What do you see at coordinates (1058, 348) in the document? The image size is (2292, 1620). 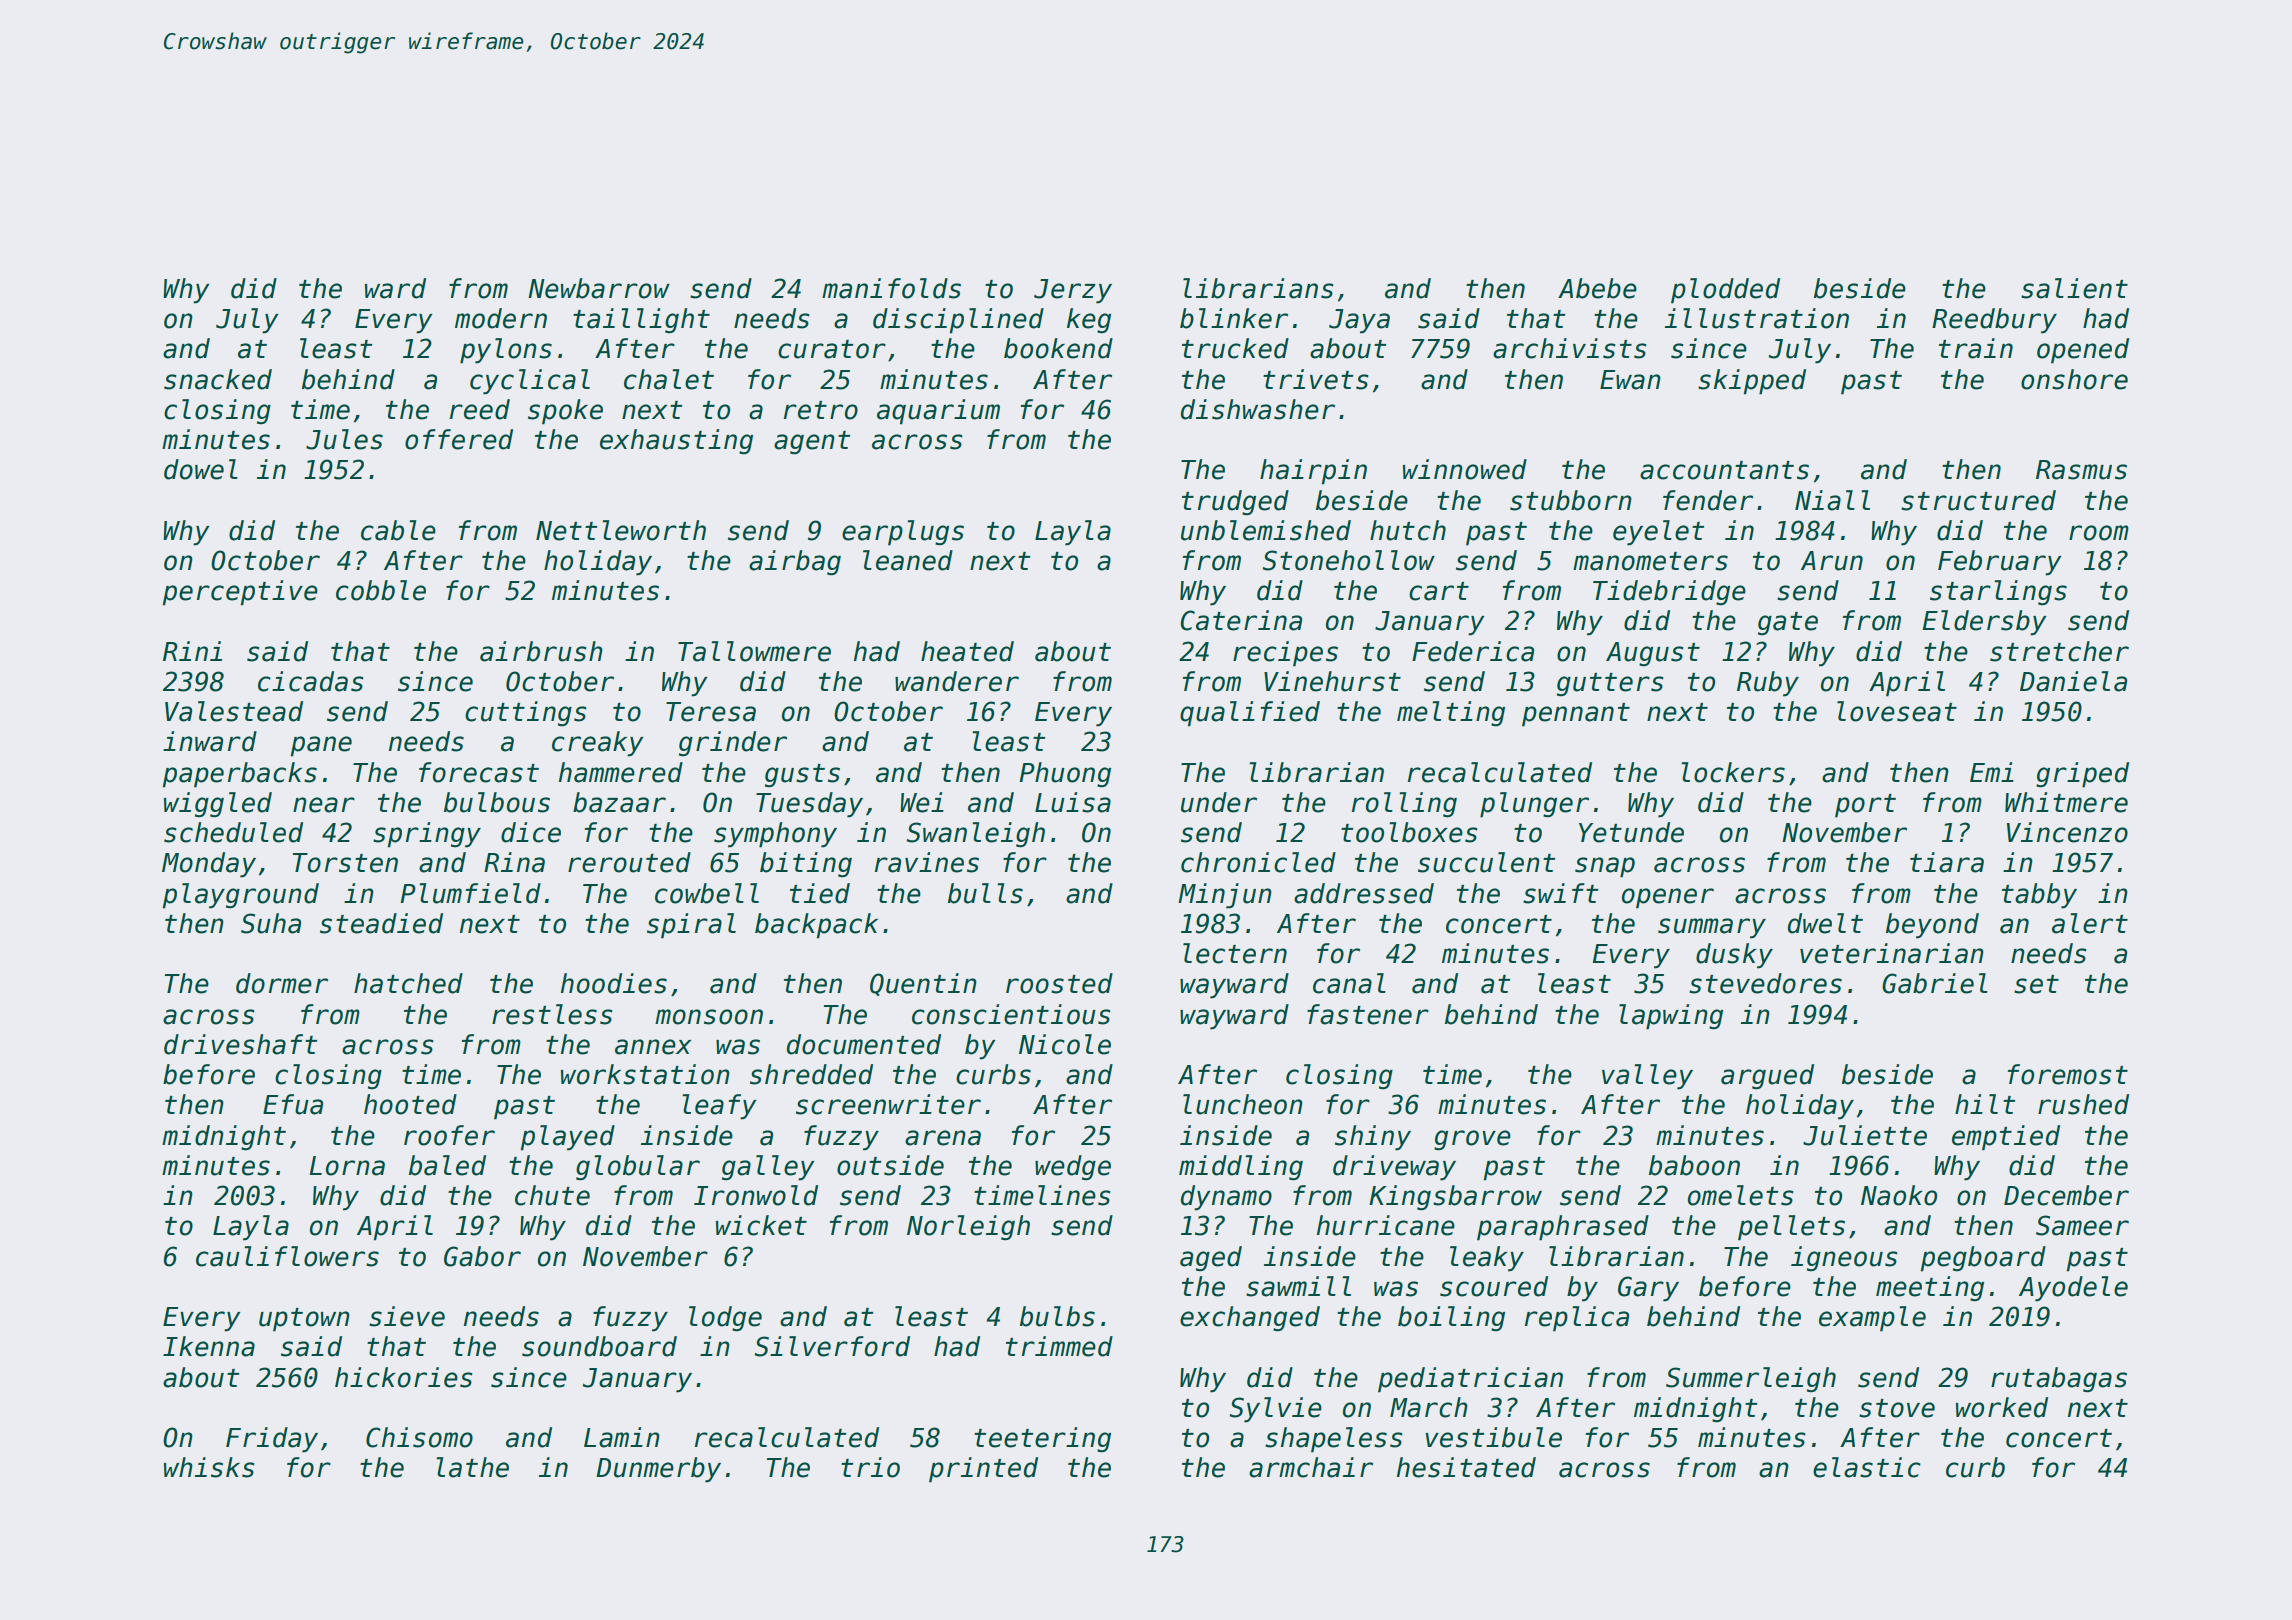 I see `bookend` at bounding box center [1058, 348].
